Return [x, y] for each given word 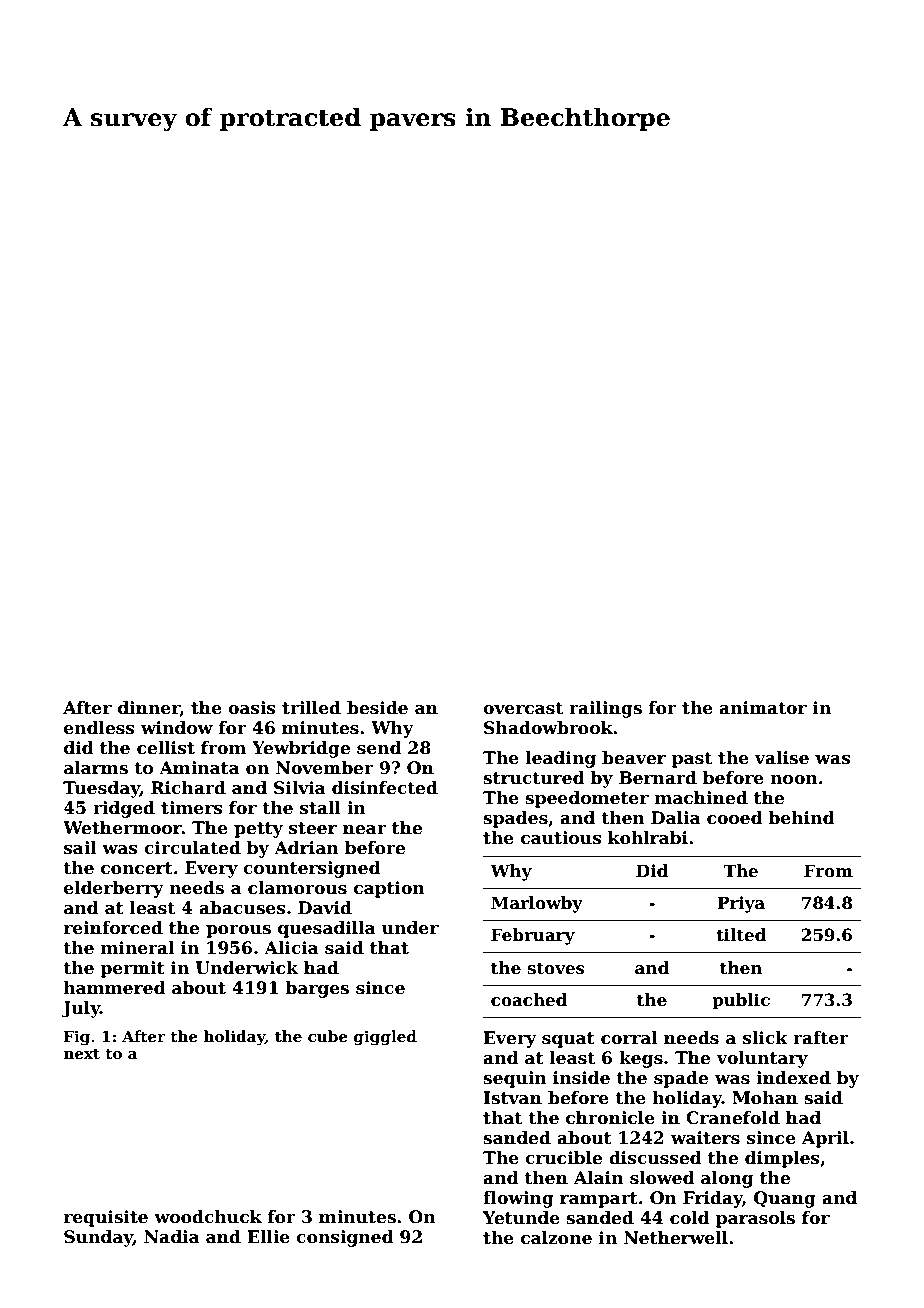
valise [781, 758]
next [82, 1053]
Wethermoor [122, 828]
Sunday [98, 1238]
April [825, 1139]
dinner [149, 708]
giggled [385, 1038]
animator [763, 708]
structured [534, 778]
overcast [523, 708]
